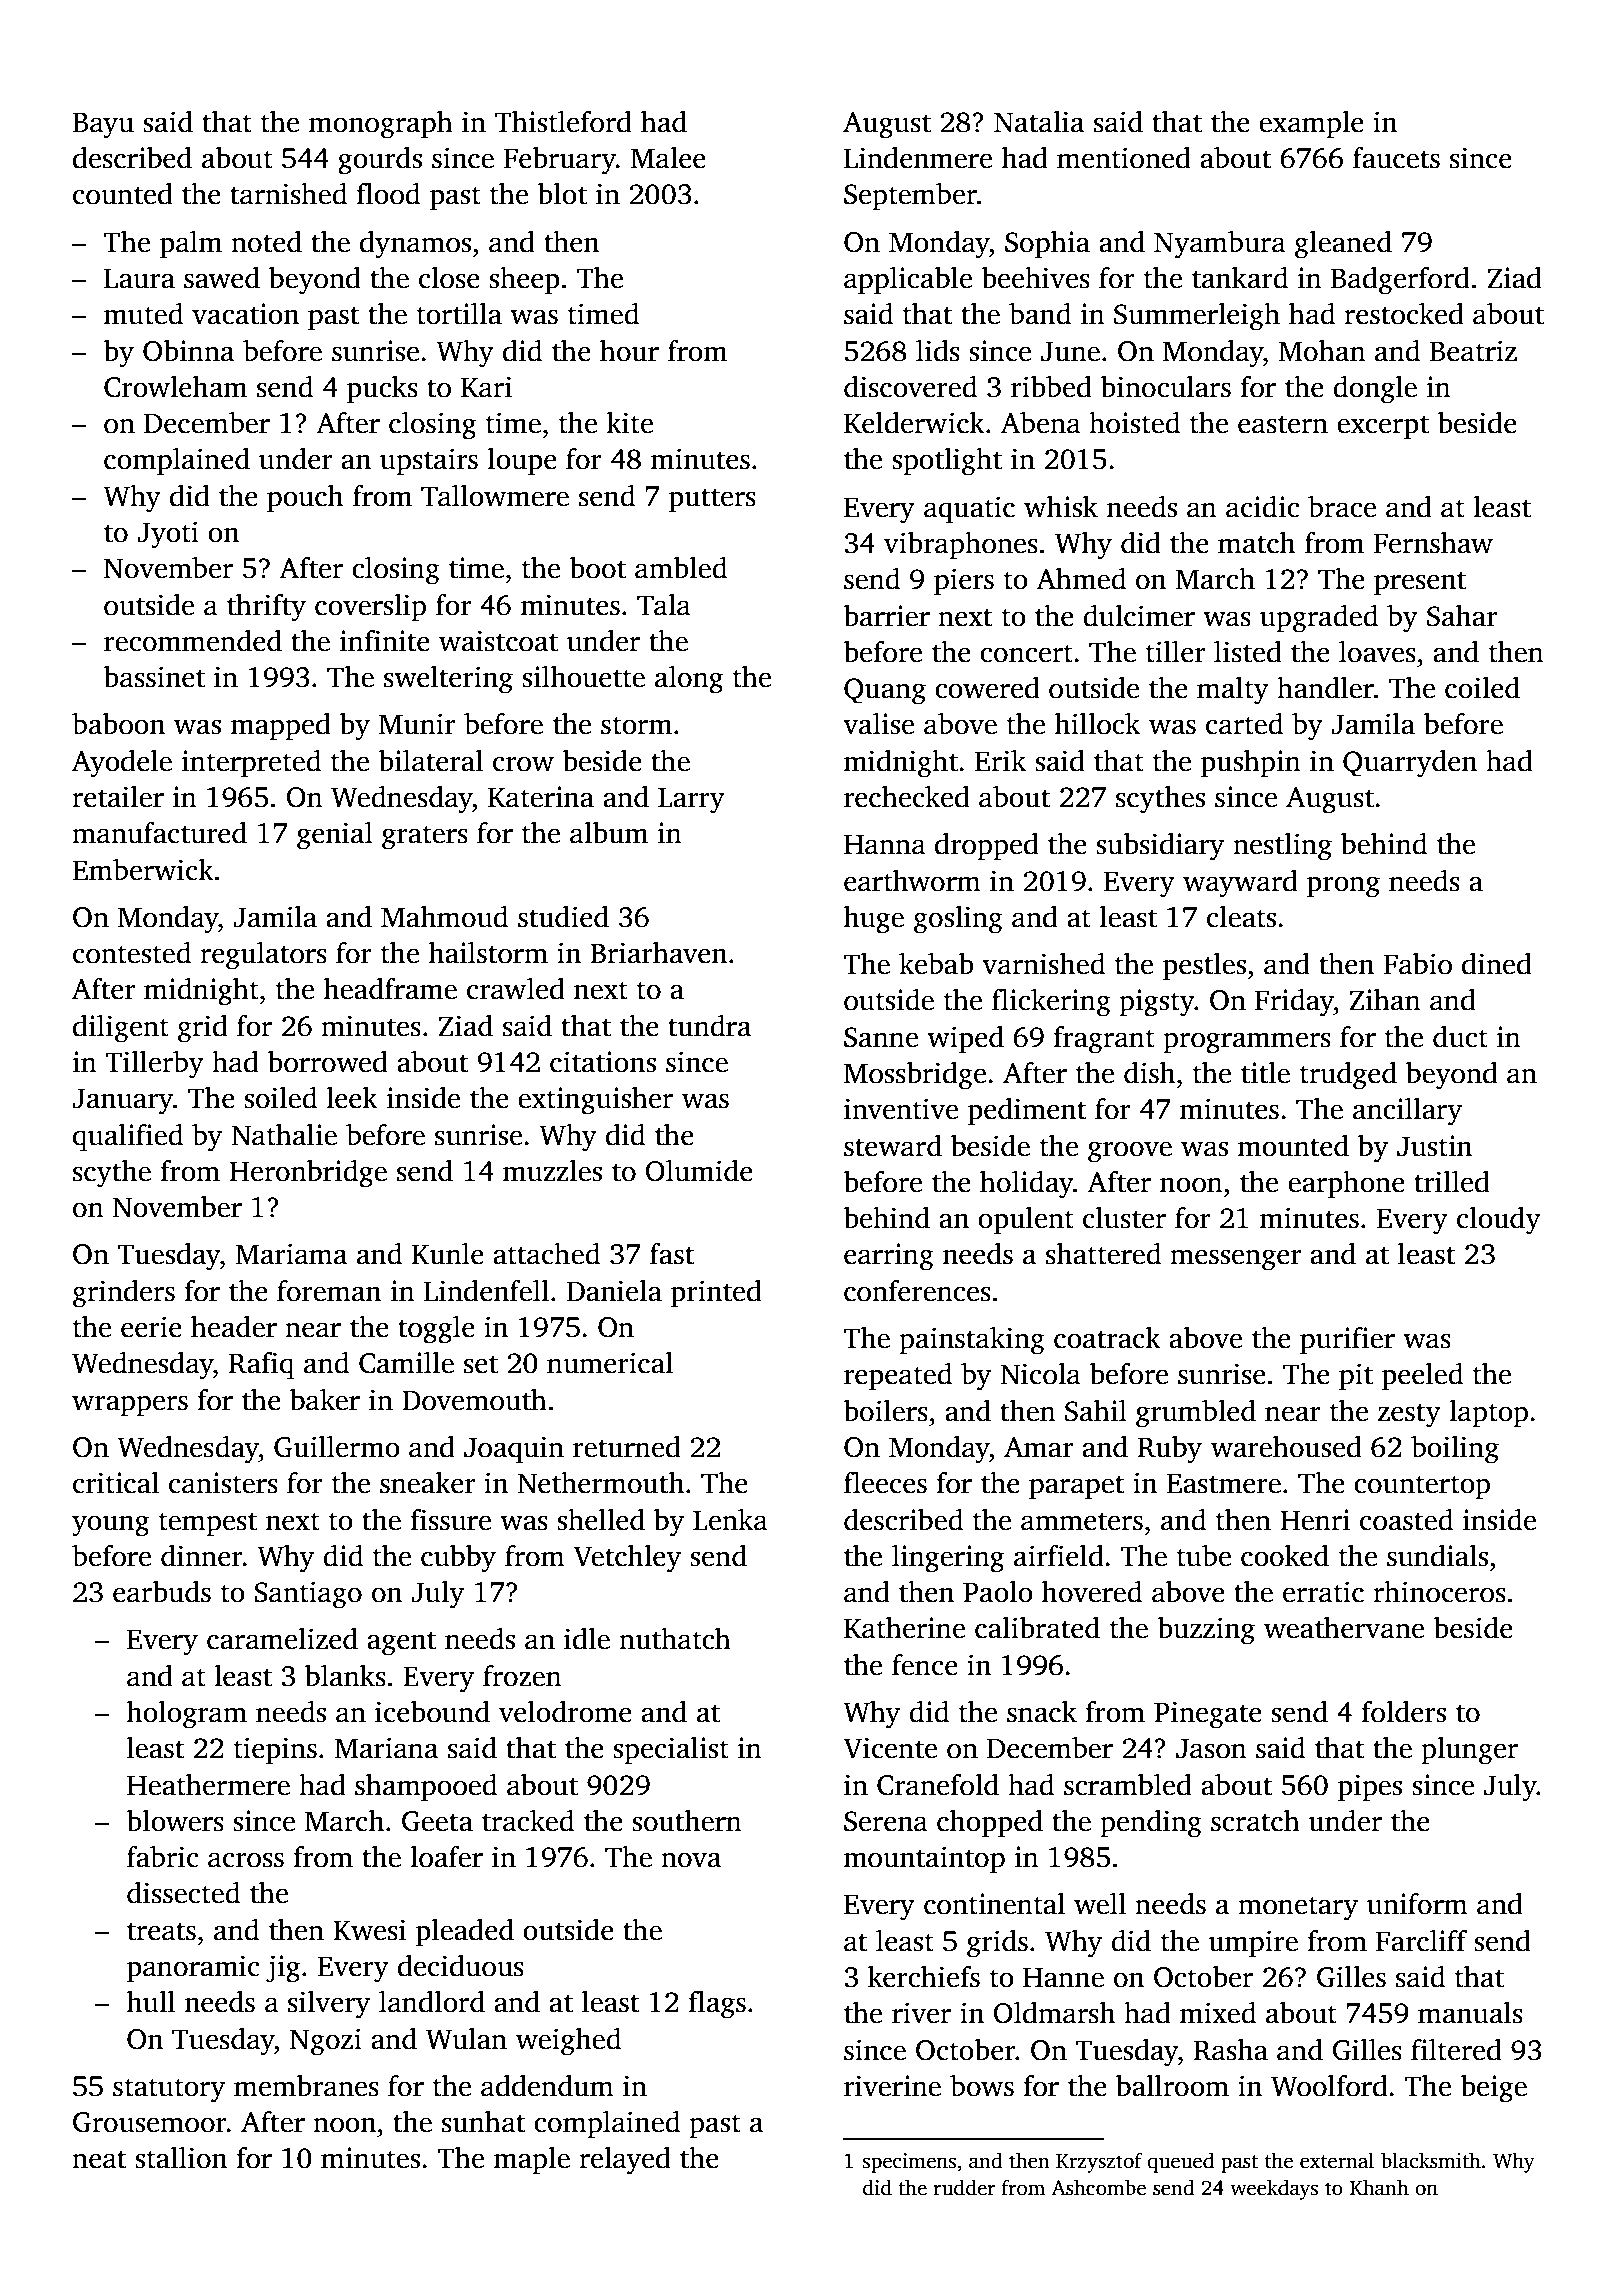 Image resolution: width=1620 pixels, height=2292 pixels. What do you see at coordinates (1247, 1043) in the image?
I see `programmers` at bounding box center [1247, 1043].
